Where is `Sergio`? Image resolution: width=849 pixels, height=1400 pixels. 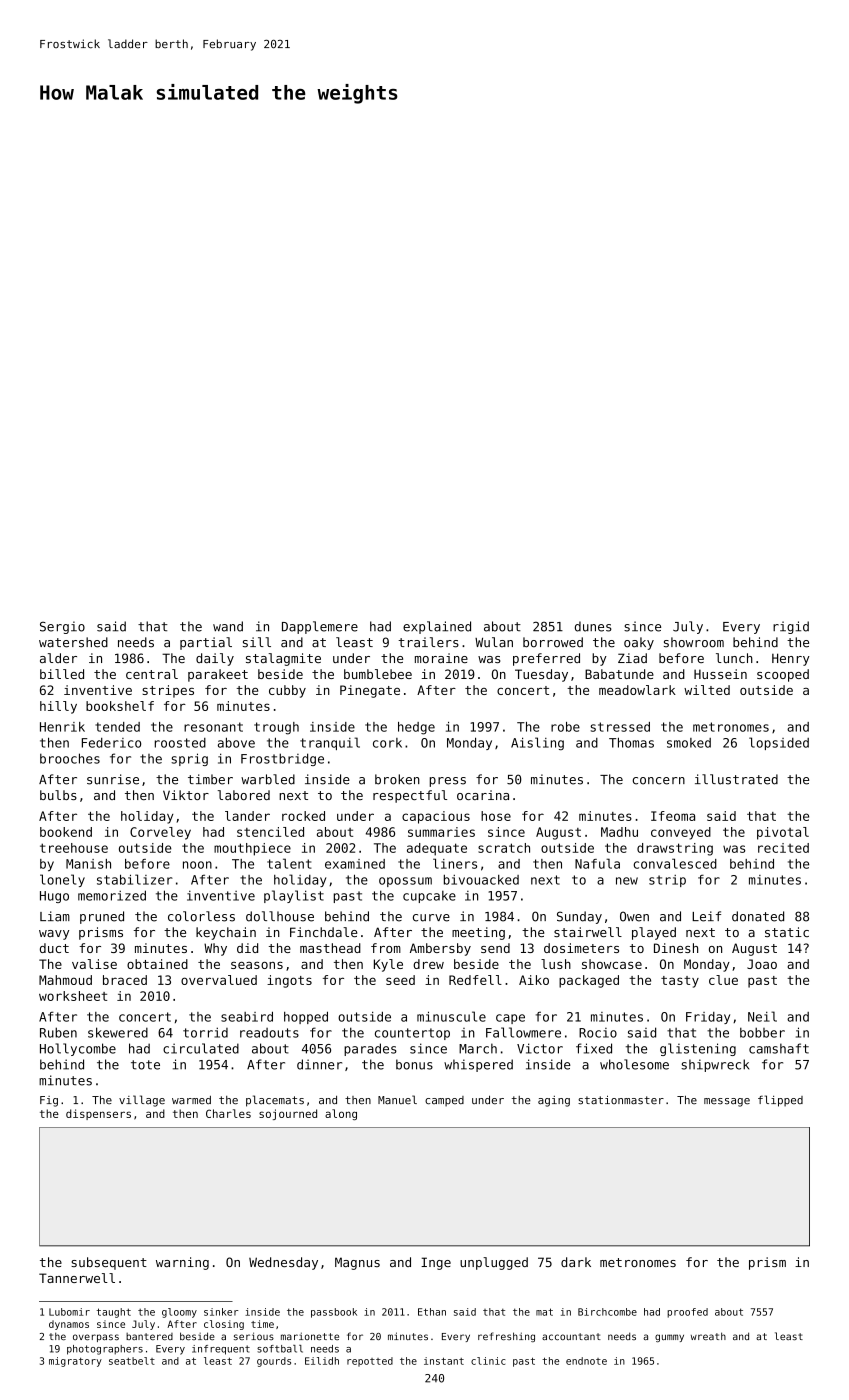
Sergio is located at coordinates (62, 627).
